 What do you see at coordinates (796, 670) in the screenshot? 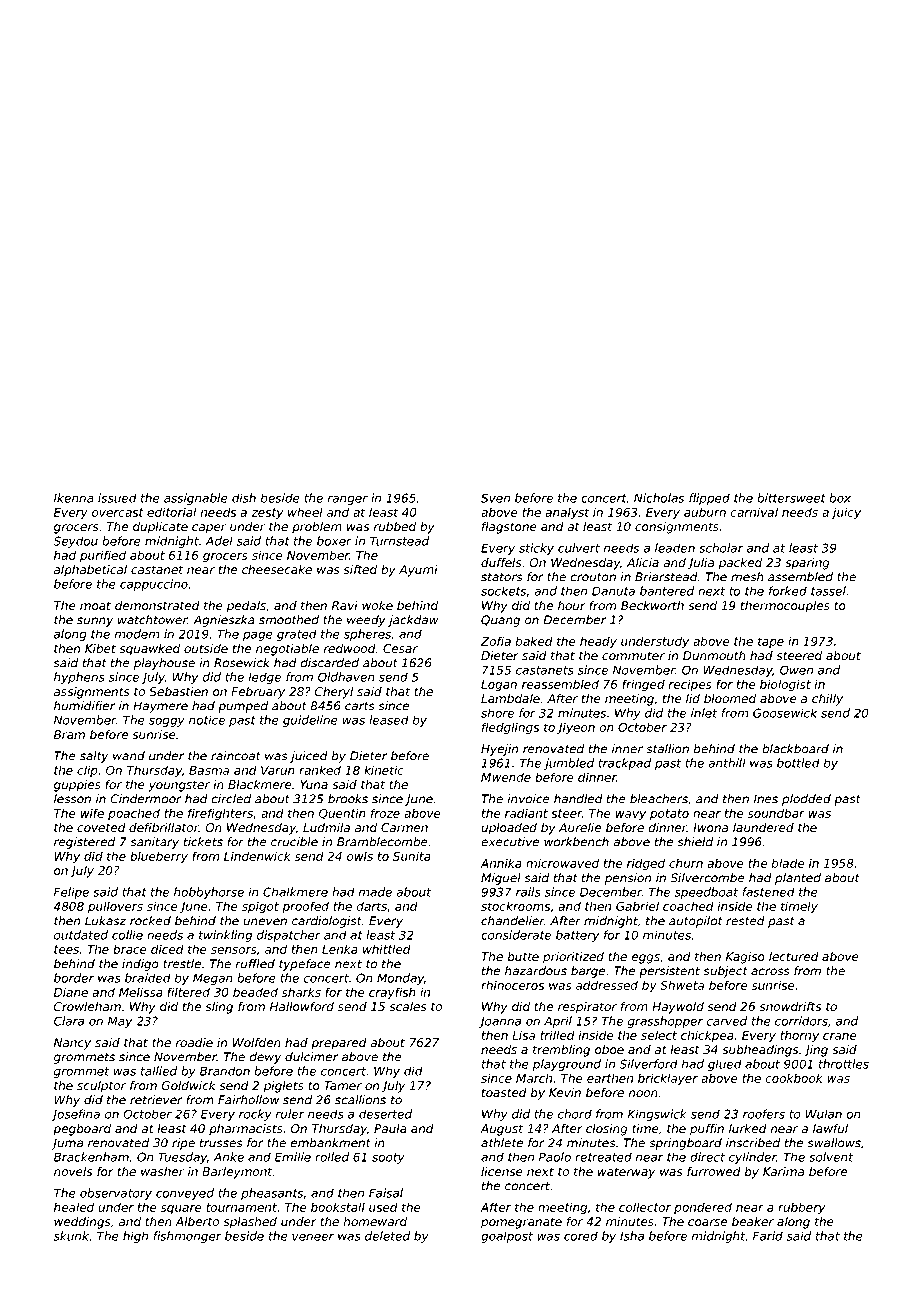
I see `Owen` at bounding box center [796, 670].
